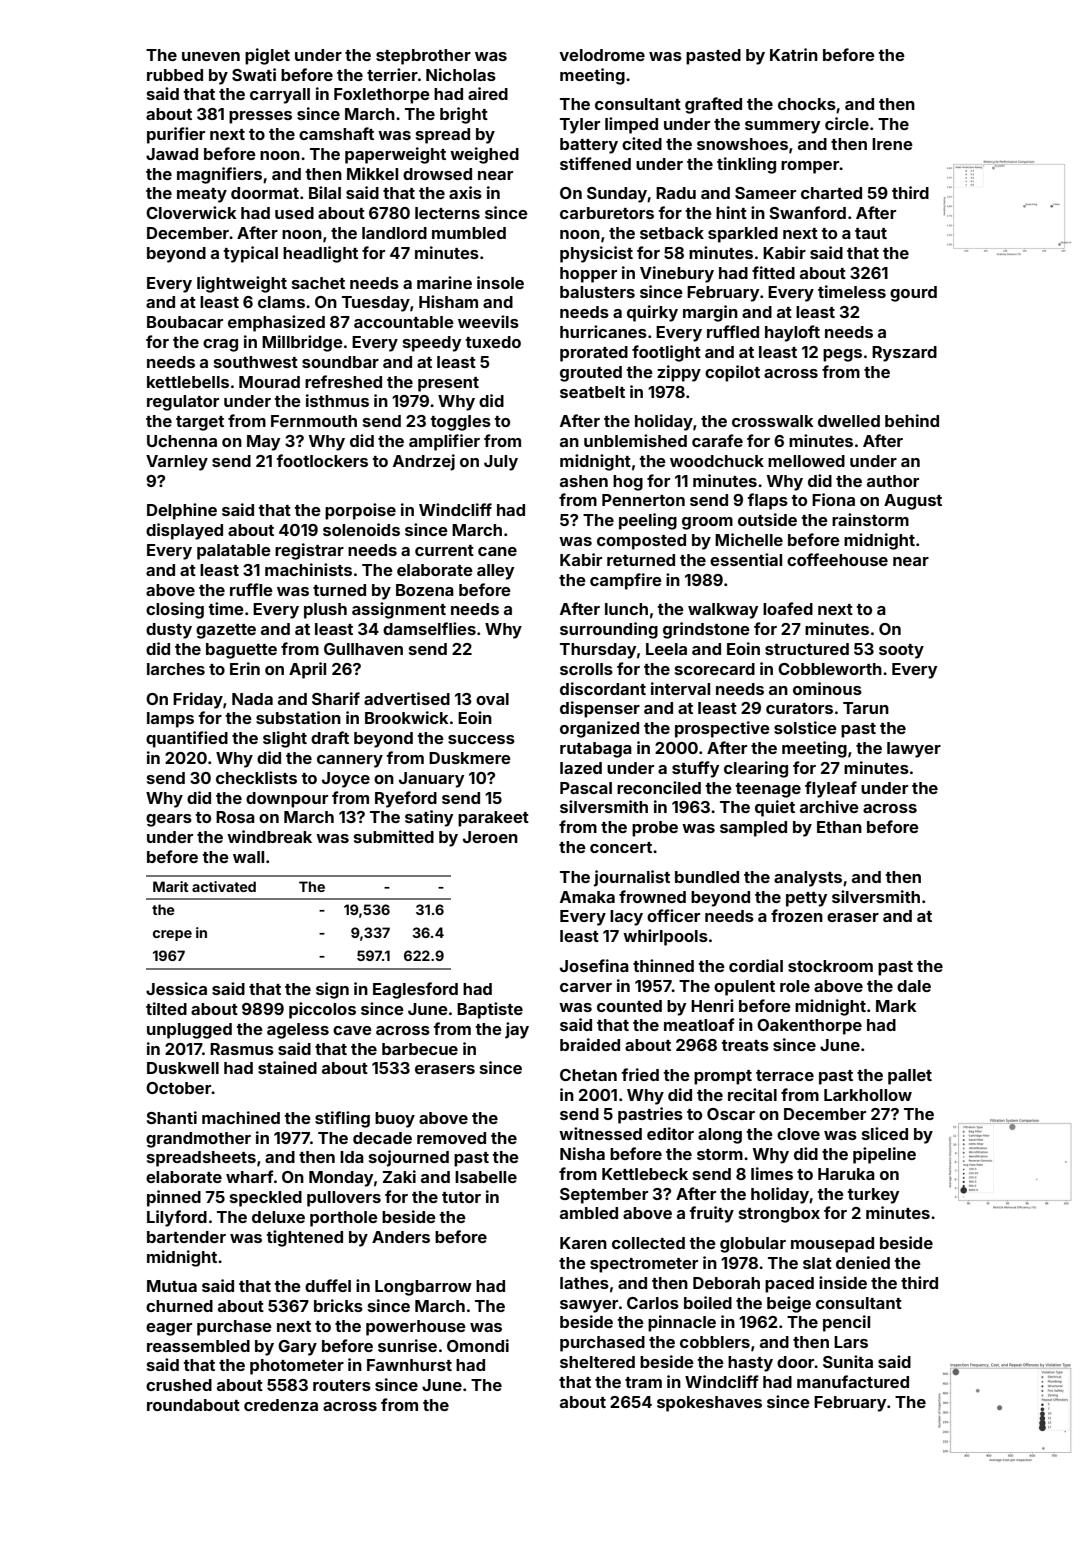  I want to click on sparkled, so click(743, 235).
